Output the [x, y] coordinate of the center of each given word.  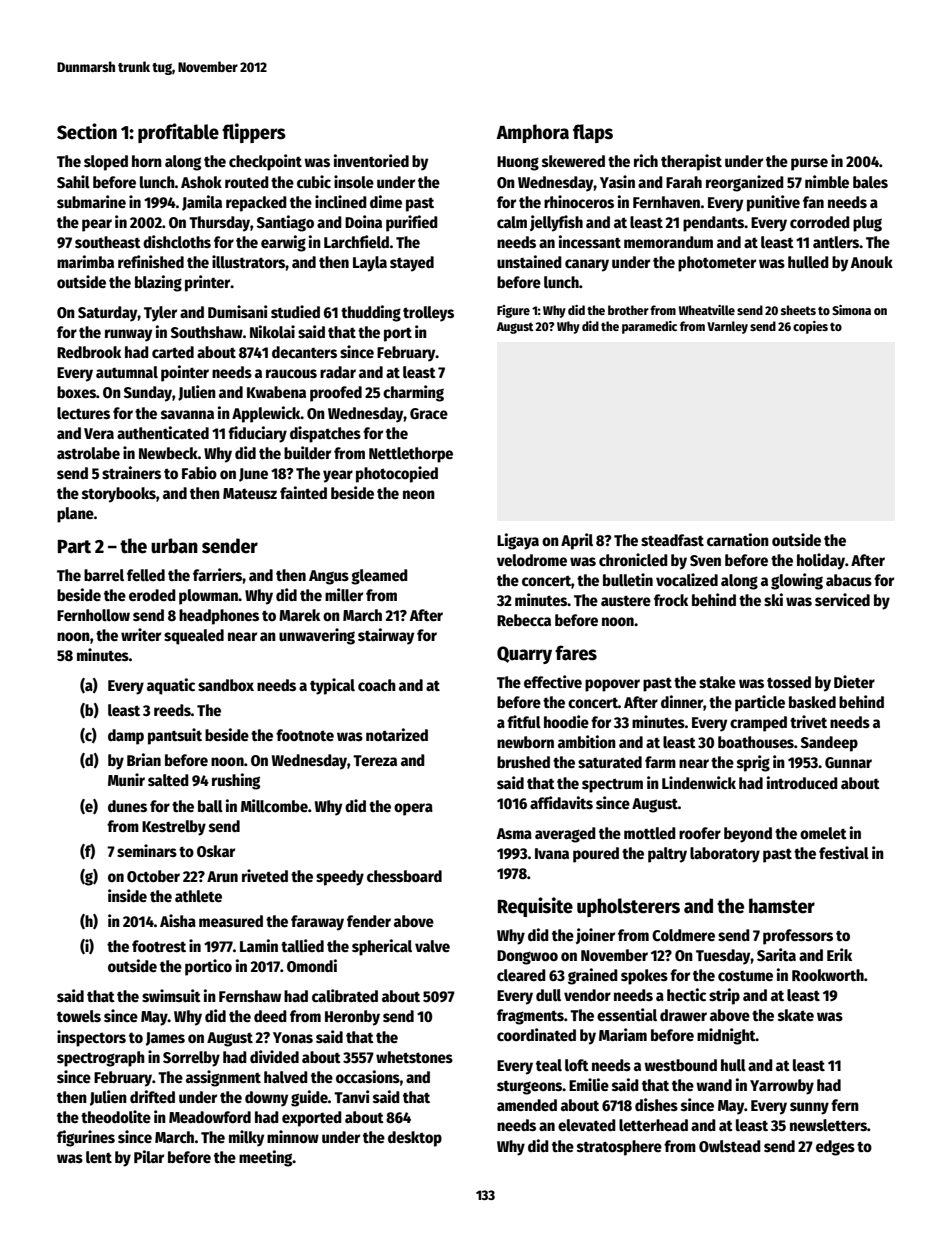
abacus [849, 580]
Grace [429, 413]
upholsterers [628, 907]
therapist [691, 162]
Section [87, 131]
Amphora [532, 133]
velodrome [532, 560]
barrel [104, 575]
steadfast [672, 540]
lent [99, 1157]
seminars [147, 851]
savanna [187, 414]
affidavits [561, 802]
